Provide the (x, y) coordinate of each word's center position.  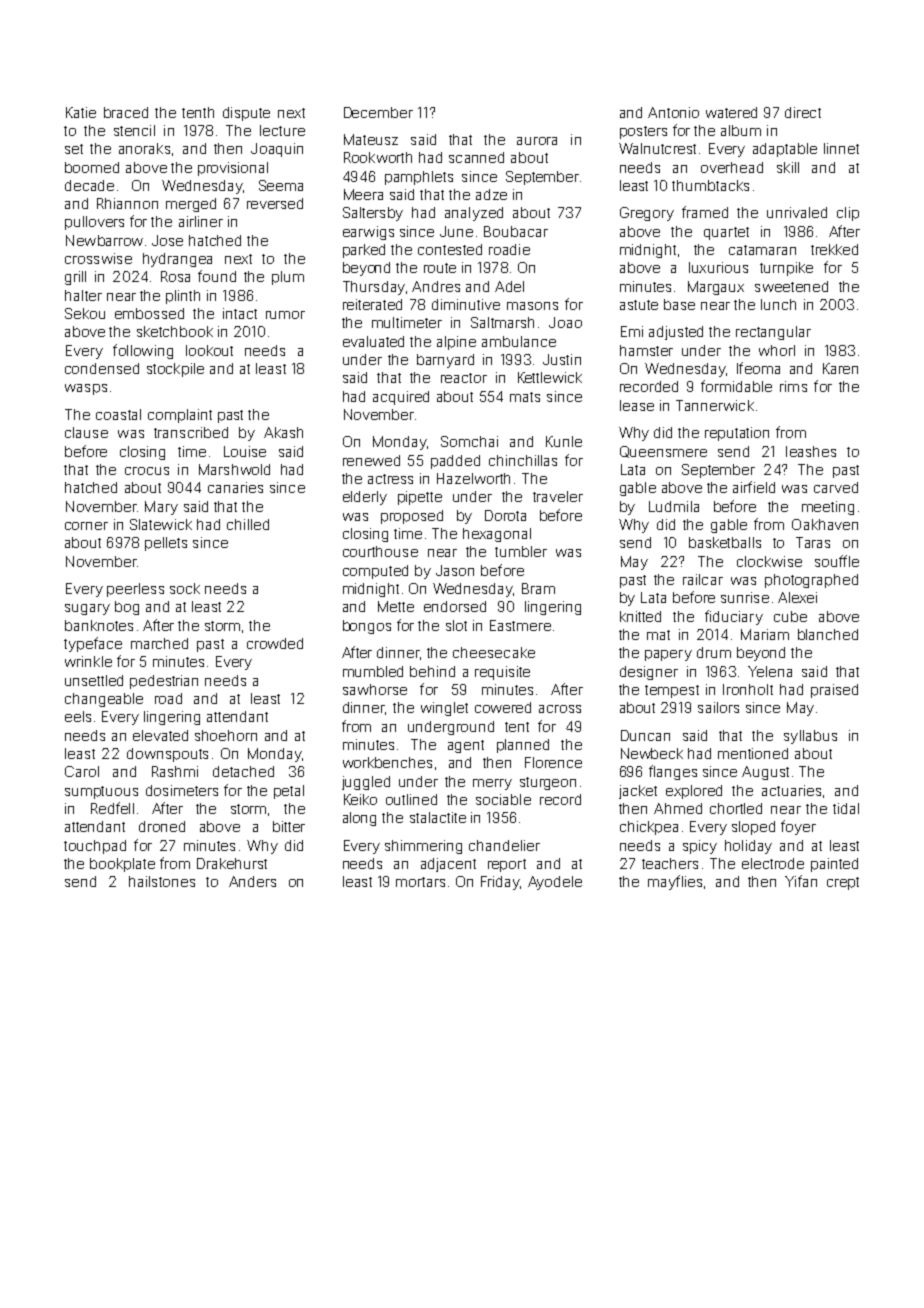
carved (836, 487)
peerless (135, 590)
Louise (245, 451)
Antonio (673, 112)
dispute (246, 114)
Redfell (112, 808)
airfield (754, 487)
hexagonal (497, 535)
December (378, 112)
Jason (455, 570)
